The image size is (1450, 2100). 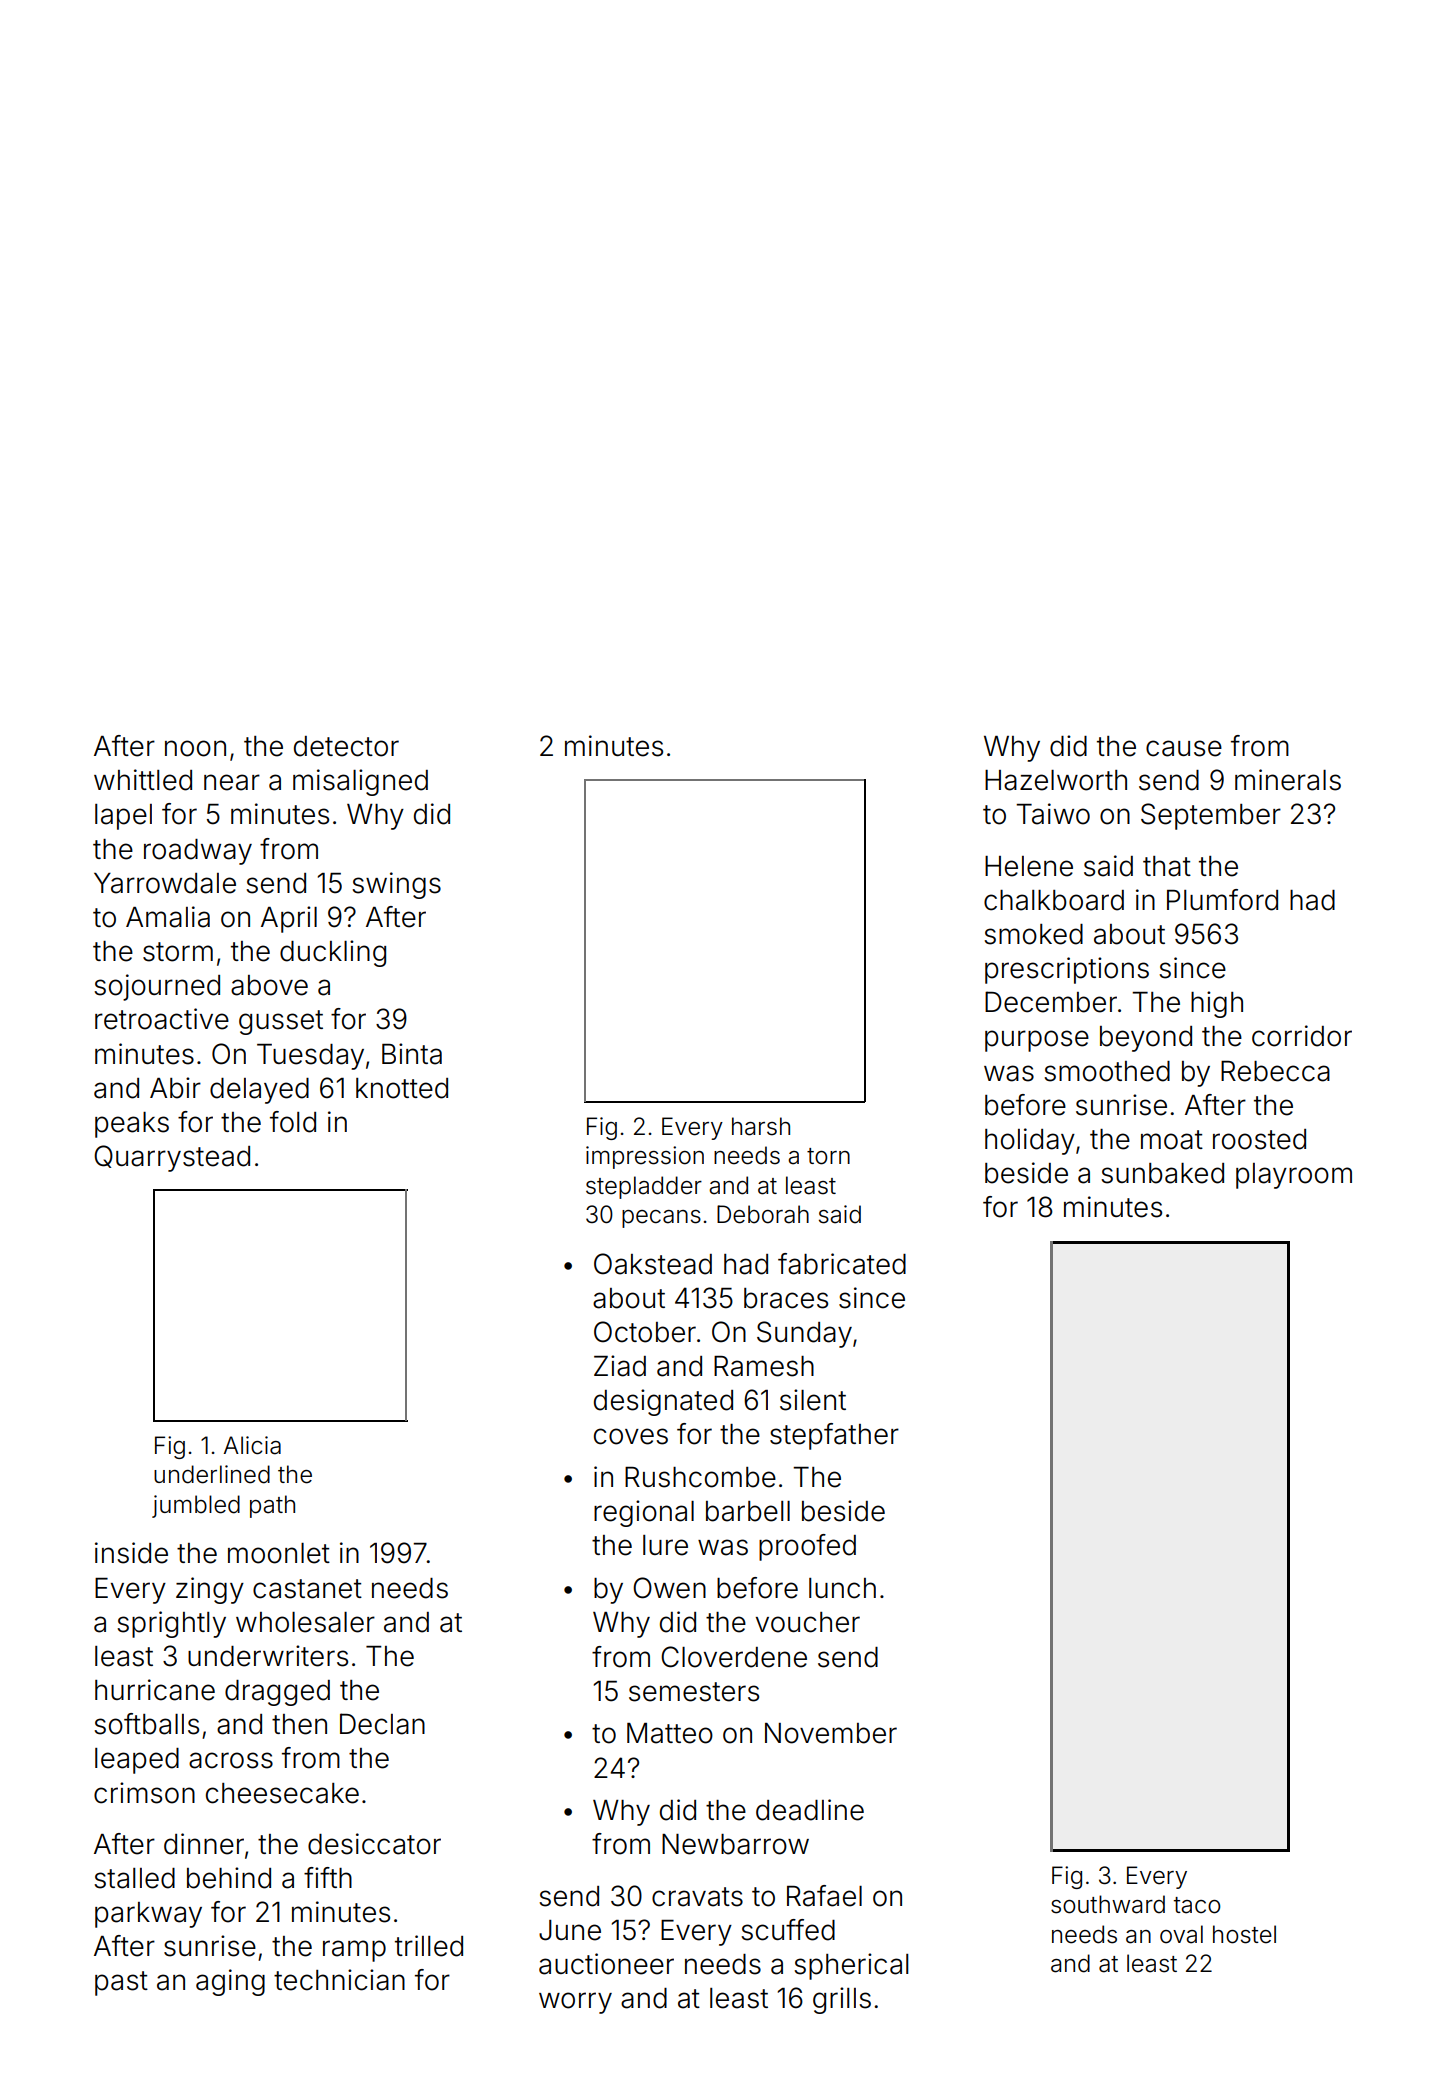 I want to click on detector, so click(x=346, y=746).
